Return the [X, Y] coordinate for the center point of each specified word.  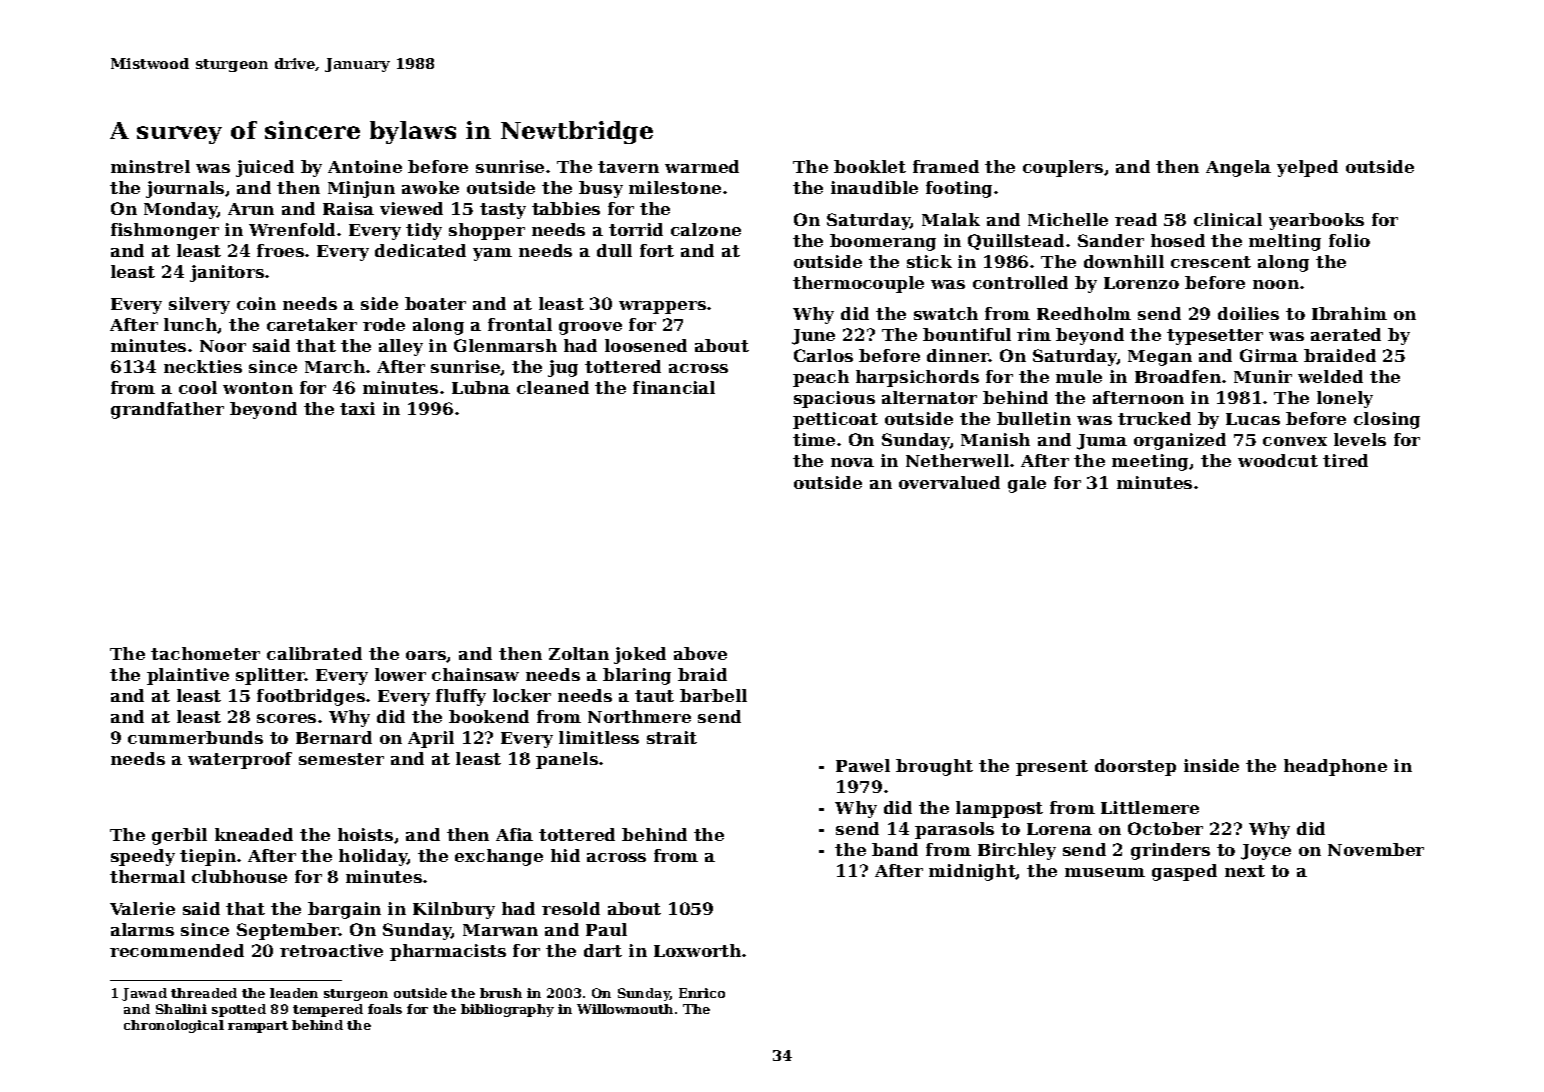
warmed [702, 166]
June [813, 337]
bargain [344, 910]
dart [603, 950]
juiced [265, 168]
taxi [357, 408]
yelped [1307, 168]
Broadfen [1178, 376]
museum [1105, 872]
